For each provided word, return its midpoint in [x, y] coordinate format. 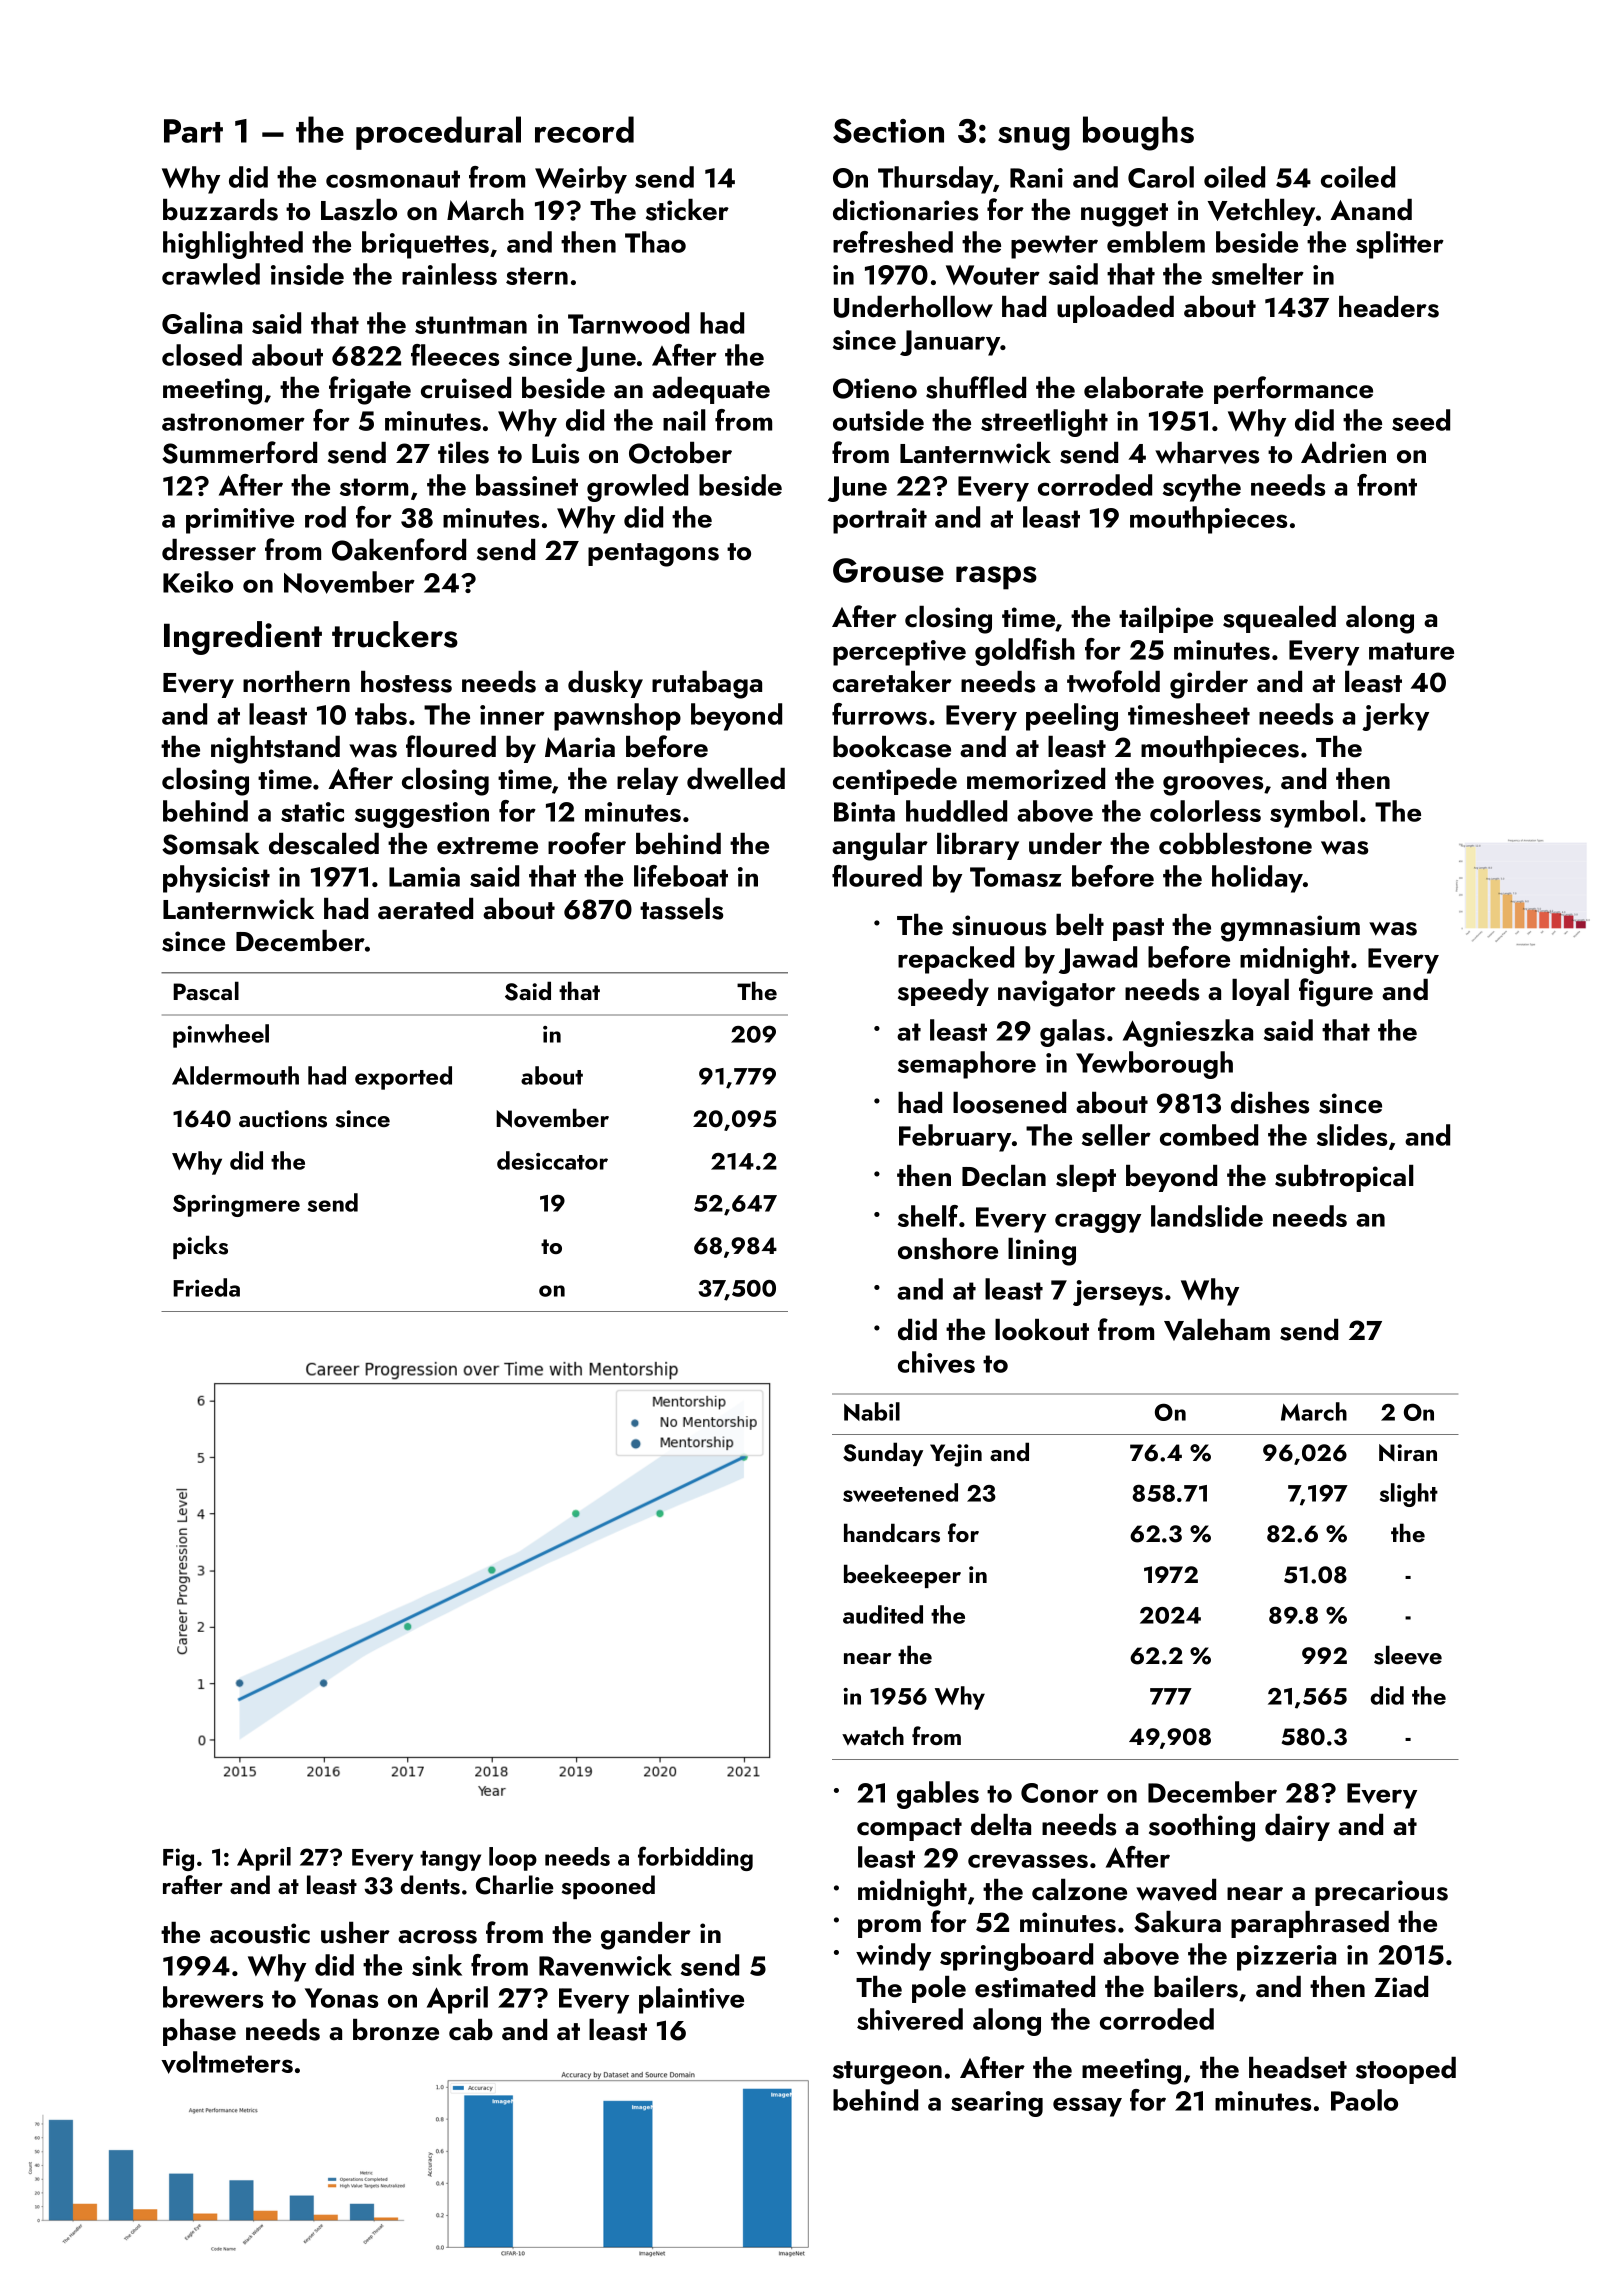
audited [883, 1614]
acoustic [260, 1933]
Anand [1371, 210]
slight [1409, 1495]
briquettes [425, 245]
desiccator [552, 1160]
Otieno [875, 388]
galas [1072, 1033]
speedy [943, 992]
